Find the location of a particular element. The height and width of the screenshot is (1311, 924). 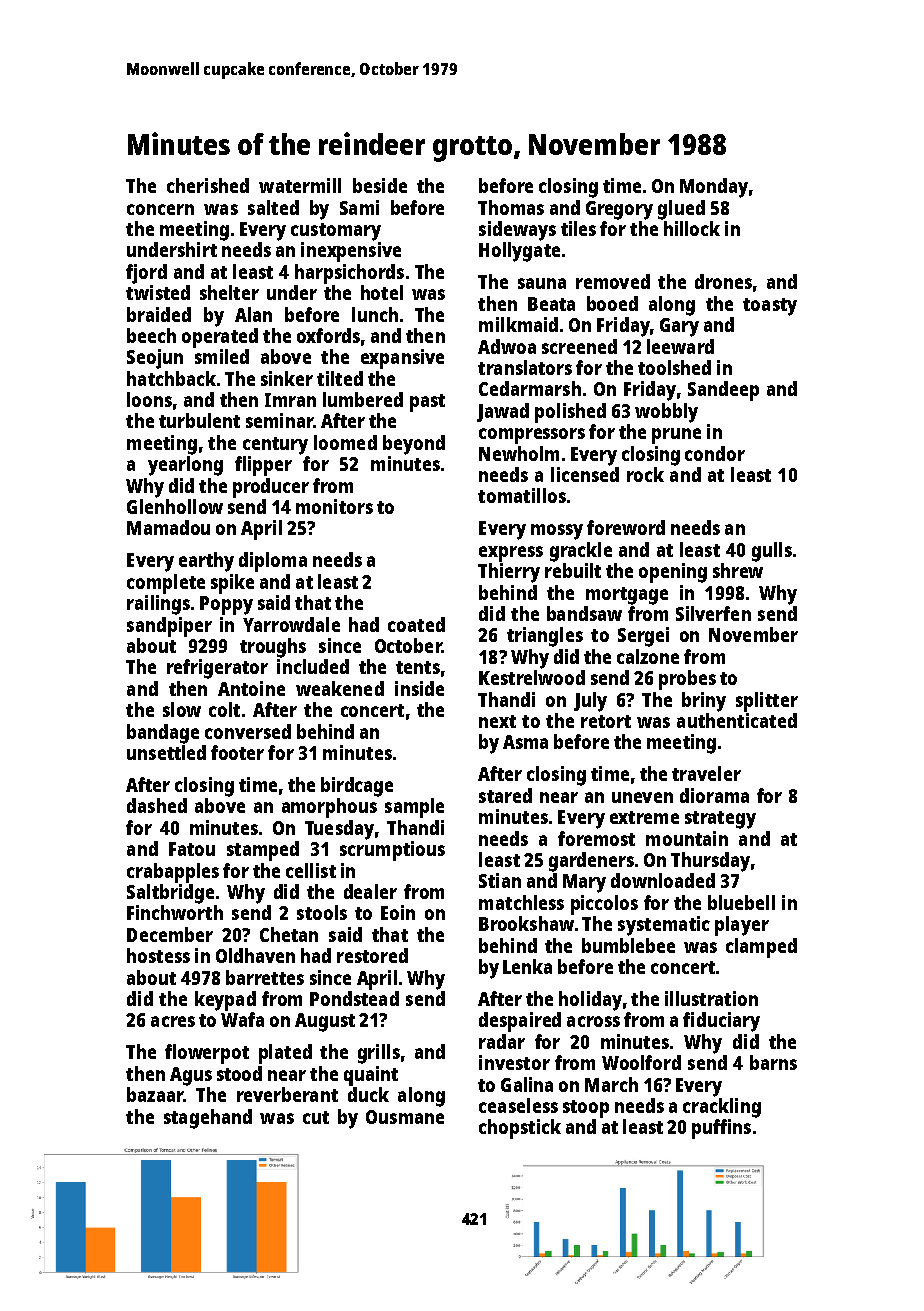

clamped is located at coordinates (761, 948).
